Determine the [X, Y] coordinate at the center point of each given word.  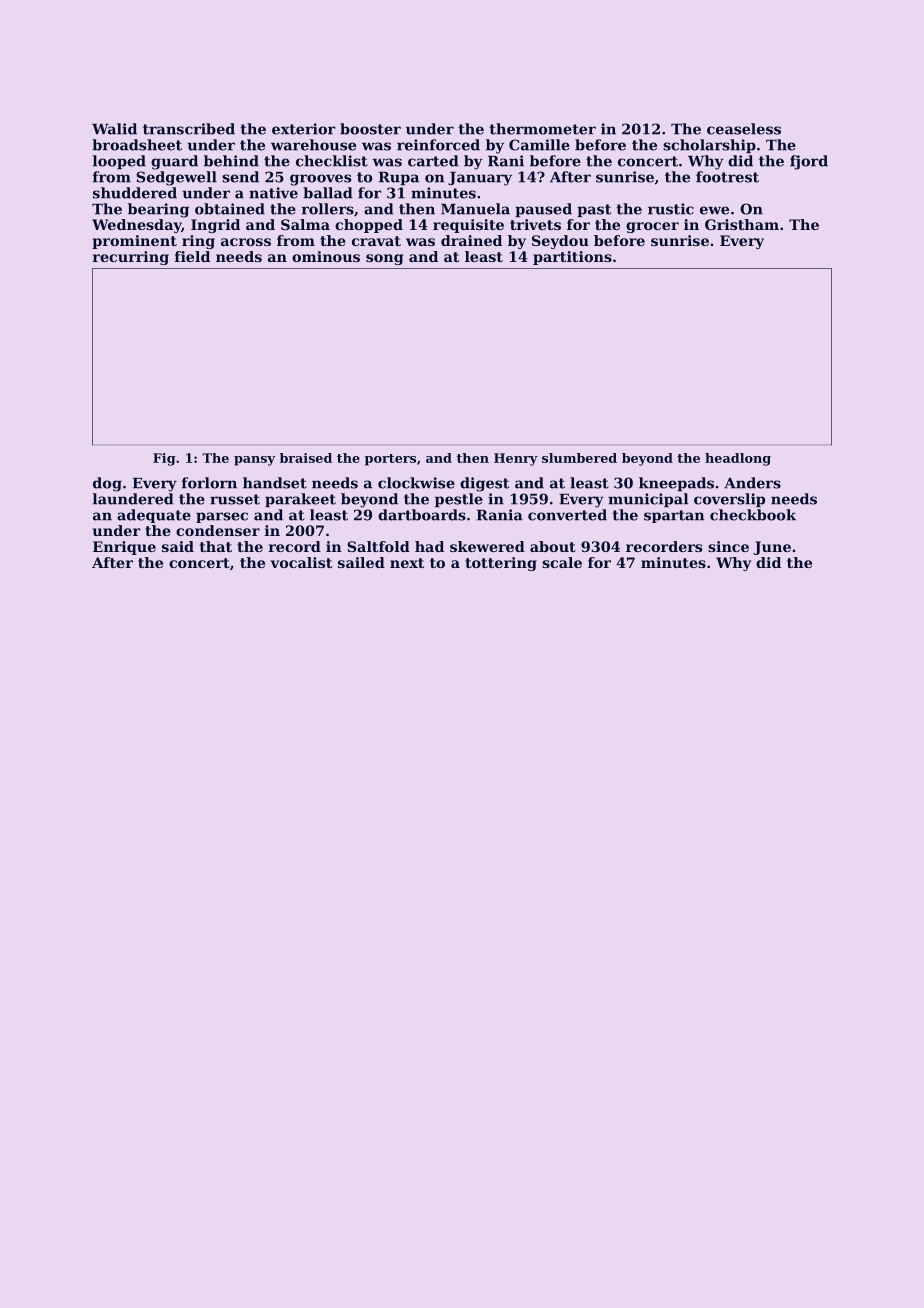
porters [390, 460]
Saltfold [378, 546]
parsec [222, 517]
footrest [727, 177]
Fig [164, 459]
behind [231, 161]
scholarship [709, 146]
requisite [468, 226]
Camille [539, 145]
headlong [738, 459]
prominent [134, 242]
